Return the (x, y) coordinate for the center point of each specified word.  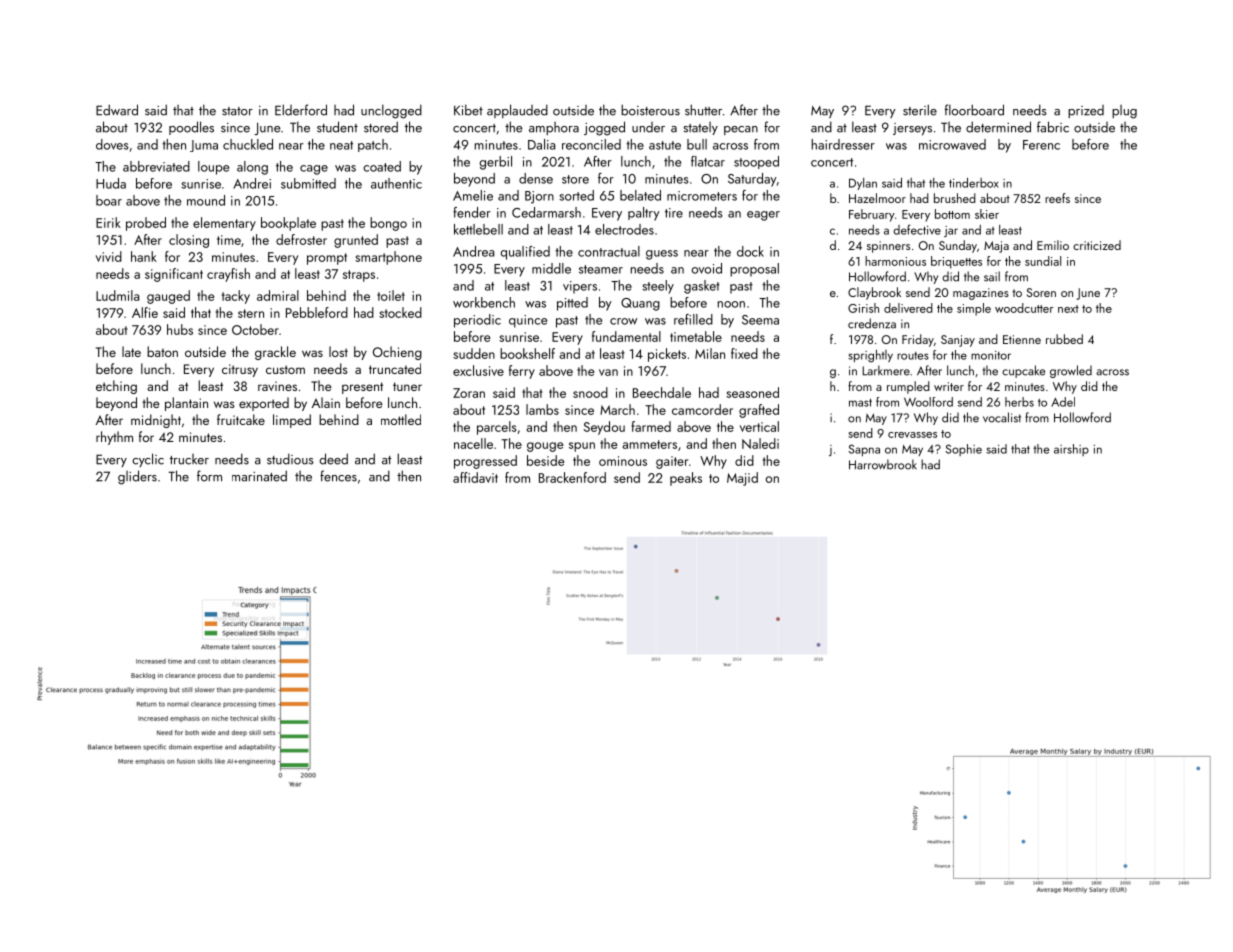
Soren (1041, 292)
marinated (259, 476)
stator (237, 111)
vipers (580, 287)
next (1068, 309)
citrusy (240, 370)
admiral (278, 295)
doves (112, 144)
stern (251, 313)
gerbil (496, 163)
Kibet (468, 110)
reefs (1057, 198)
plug (1124, 112)
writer (949, 386)
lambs (542, 409)
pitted (572, 304)
